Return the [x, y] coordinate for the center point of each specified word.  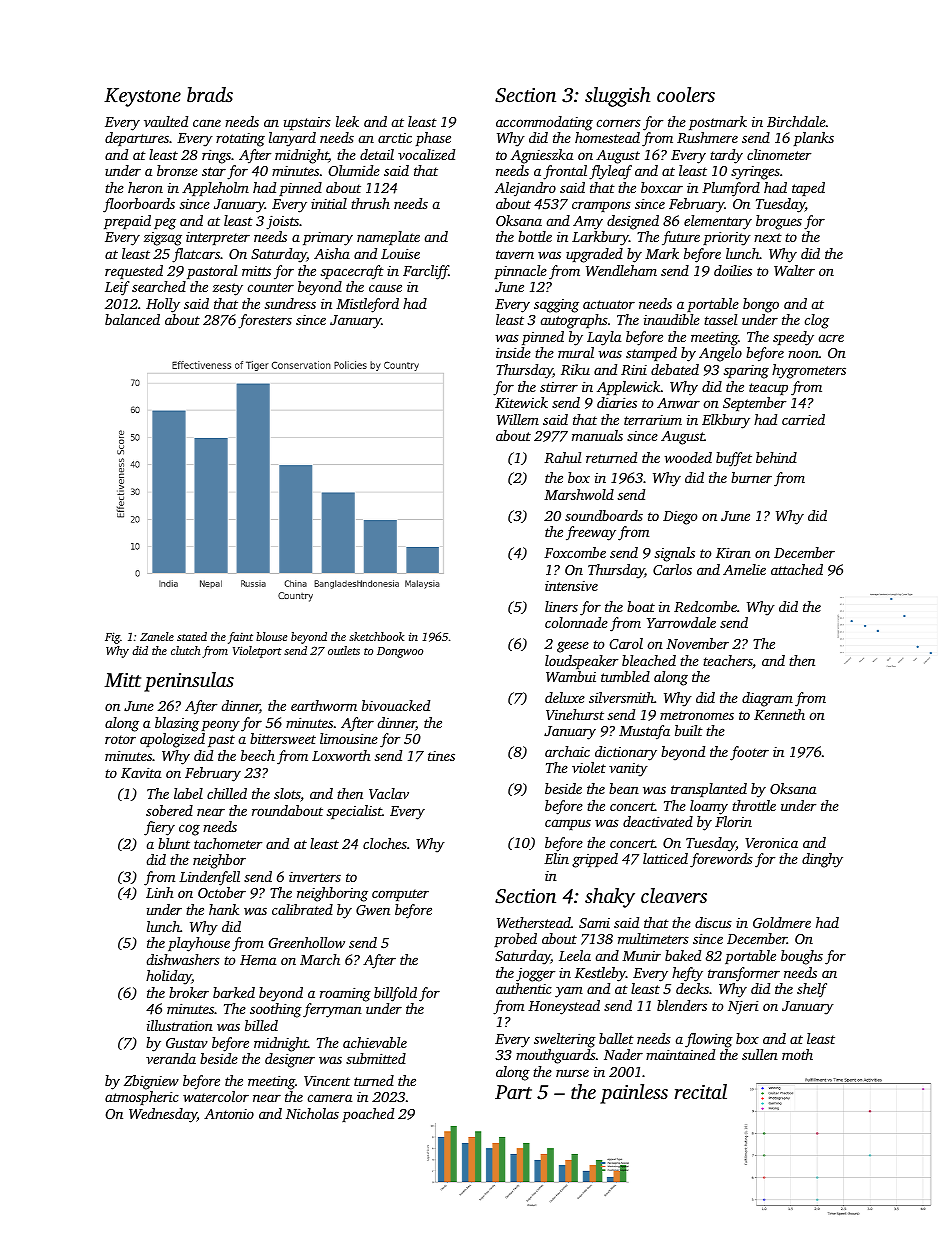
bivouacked [396, 705]
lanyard [292, 139]
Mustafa [644, 732]
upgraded [594, 255]
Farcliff [426, 272]
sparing [746, 372]
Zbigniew [151, 1082]
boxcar [662, 187]
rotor [120, 739]
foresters [265, 321]
